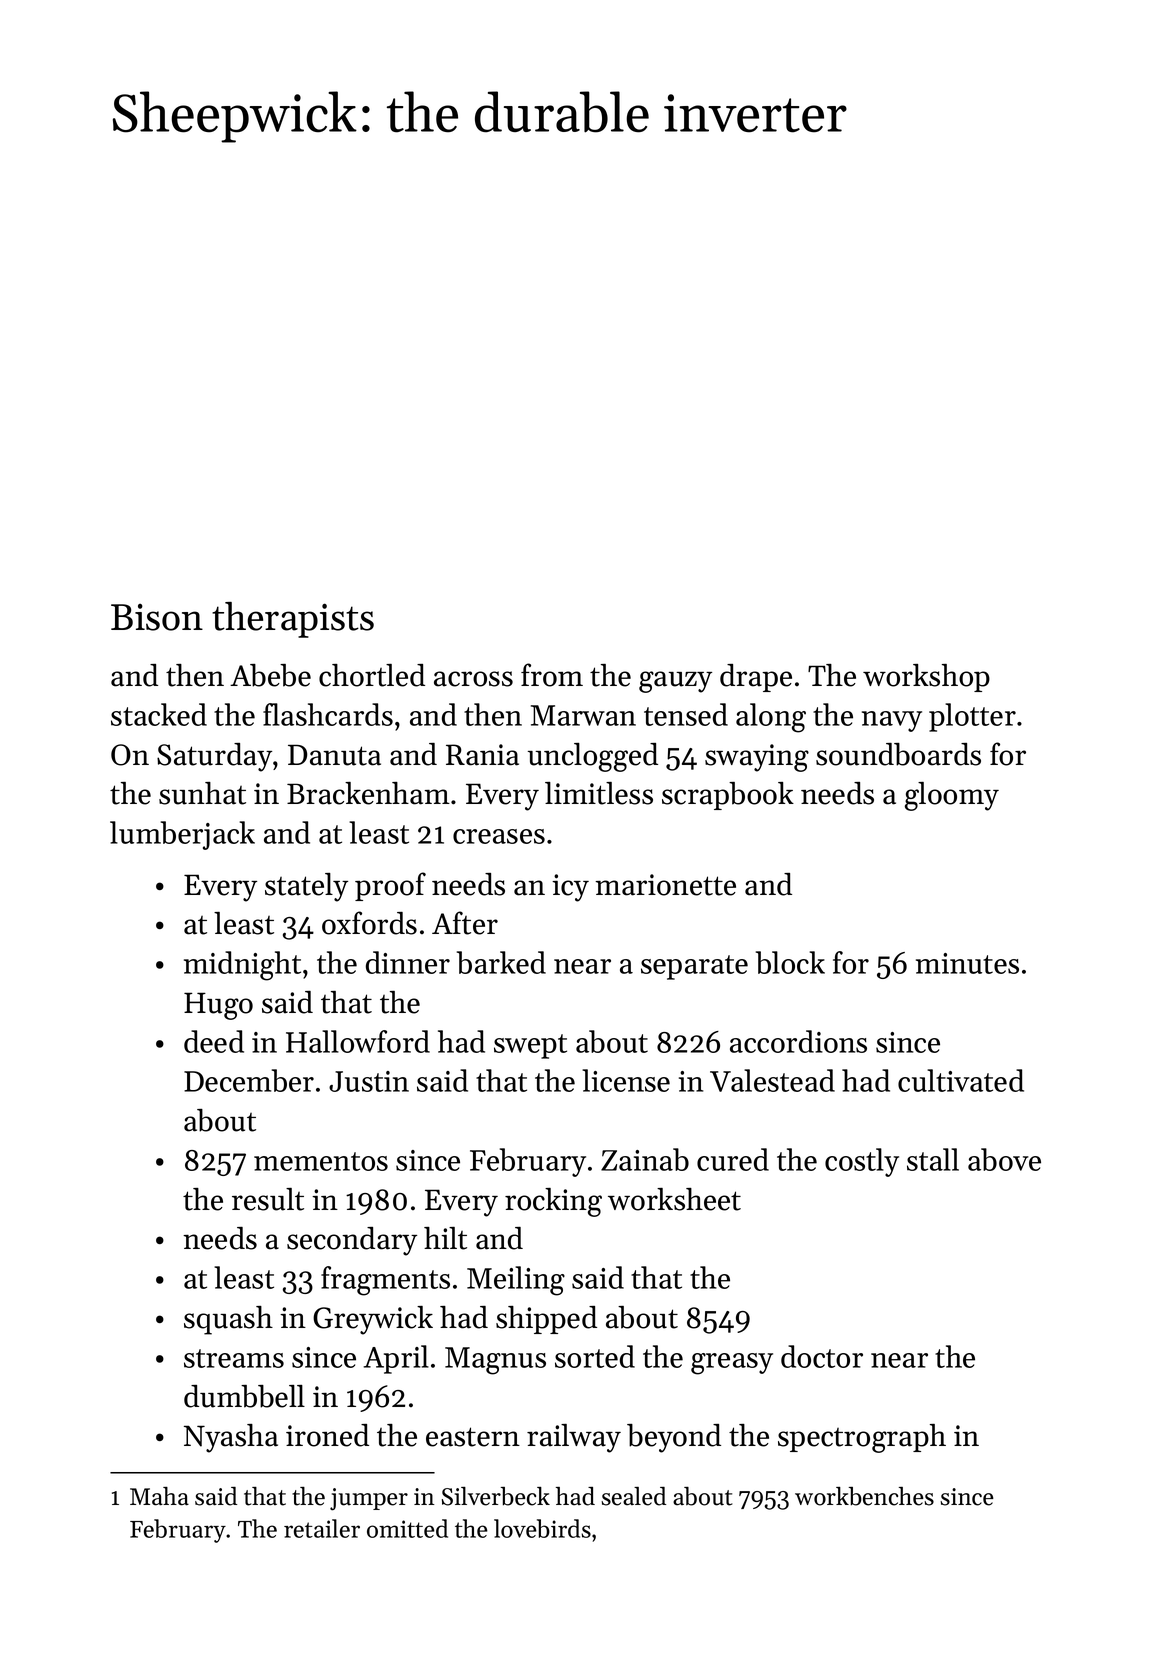 This screenshot has height=1654, width=1165. Describe the element at coordinates (675, 682) in the screenshot. I see `gauzy` at that location.
